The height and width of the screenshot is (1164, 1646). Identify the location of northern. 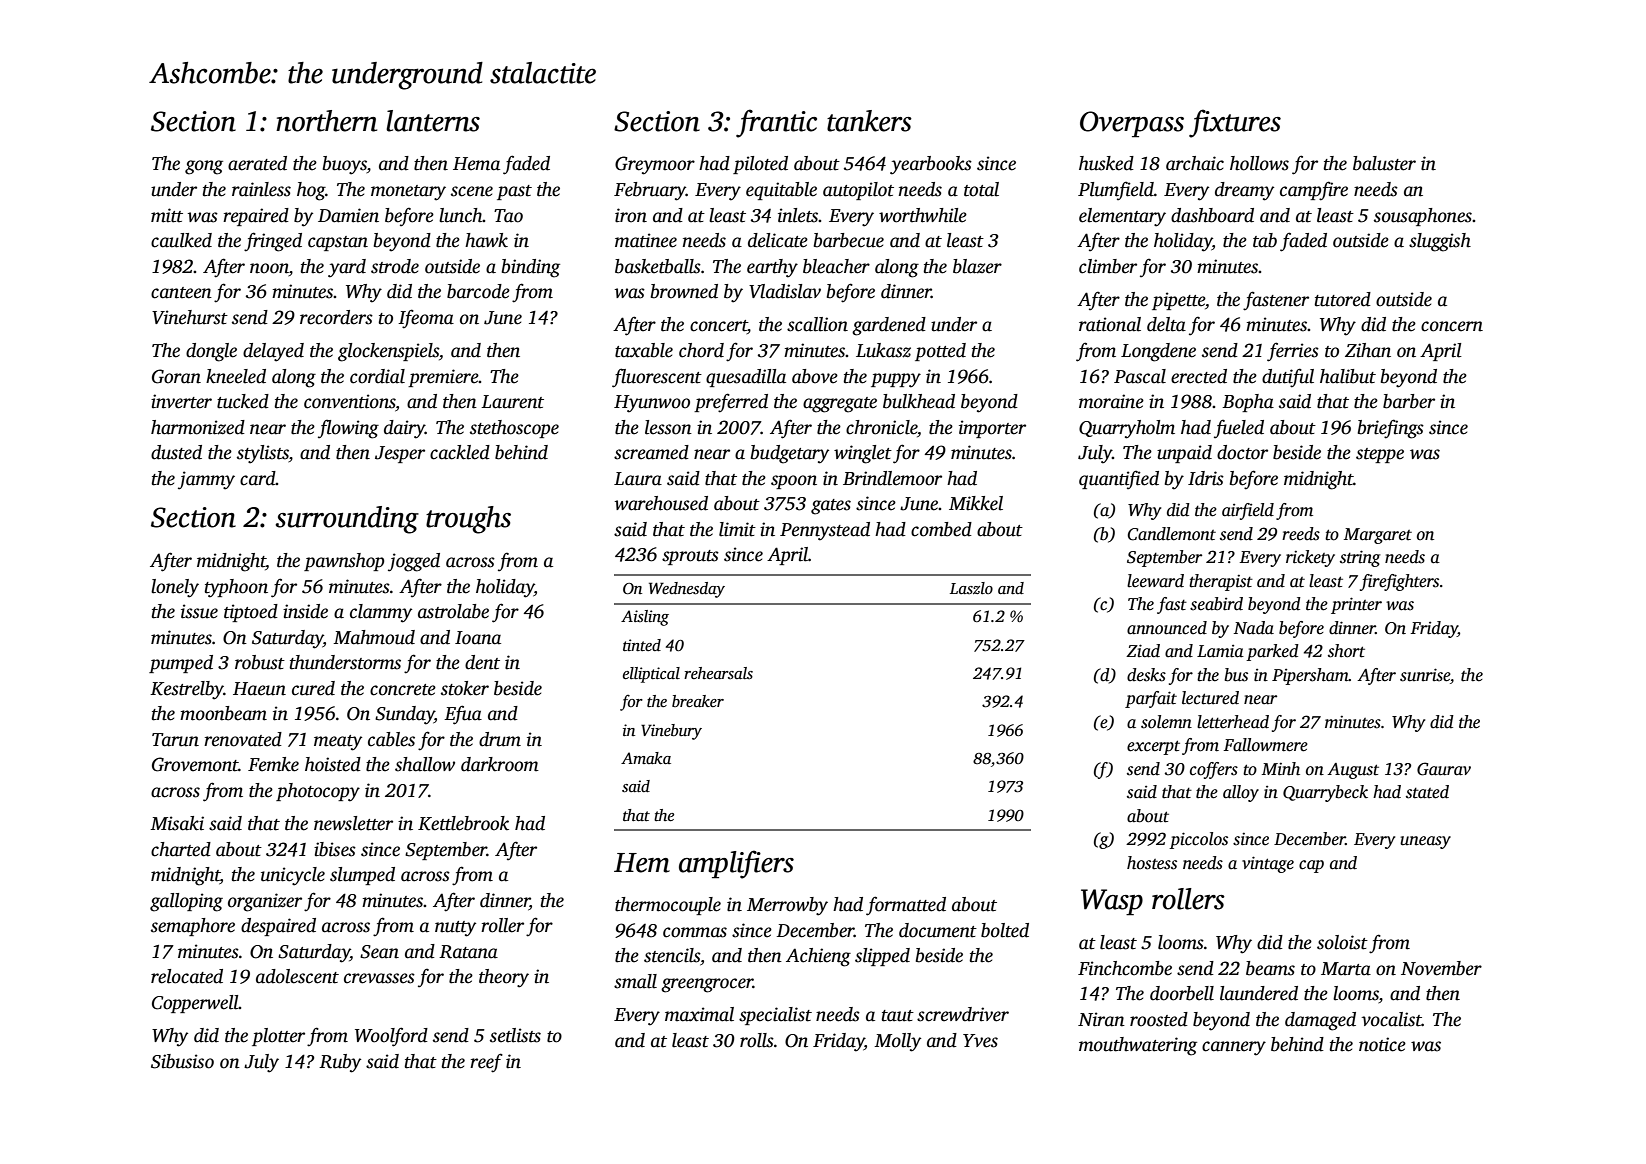
(326, 121).
